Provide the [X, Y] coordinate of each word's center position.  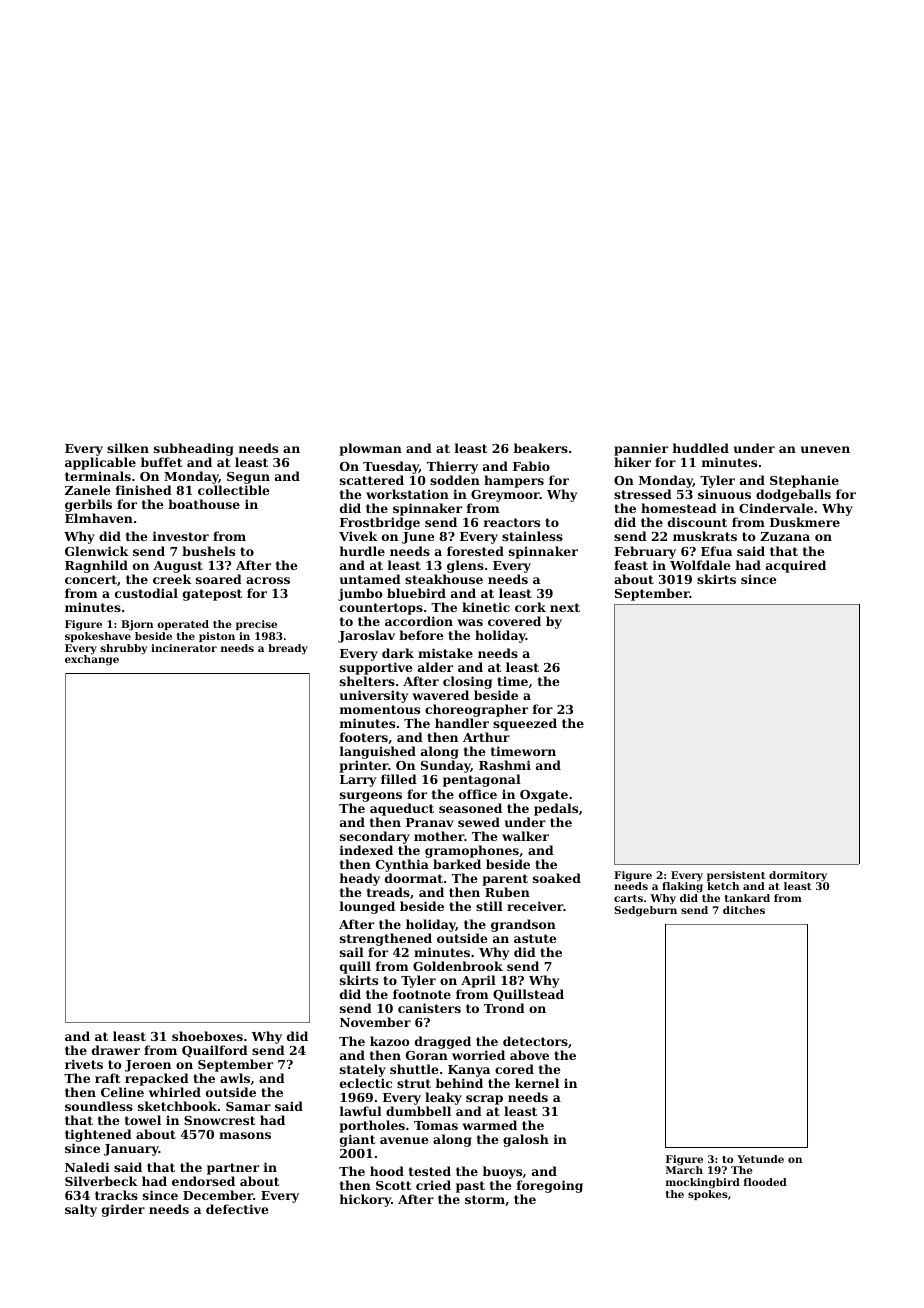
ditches [744, 910]
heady [360, 879]
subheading [194, 449]
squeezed [525, 724]
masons [245, 1135]
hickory [365, 1200]
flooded [765, 1182]
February [645, 552]
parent [505, 880]
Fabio [531, 466]
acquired [796, 566]
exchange [92, 660]
